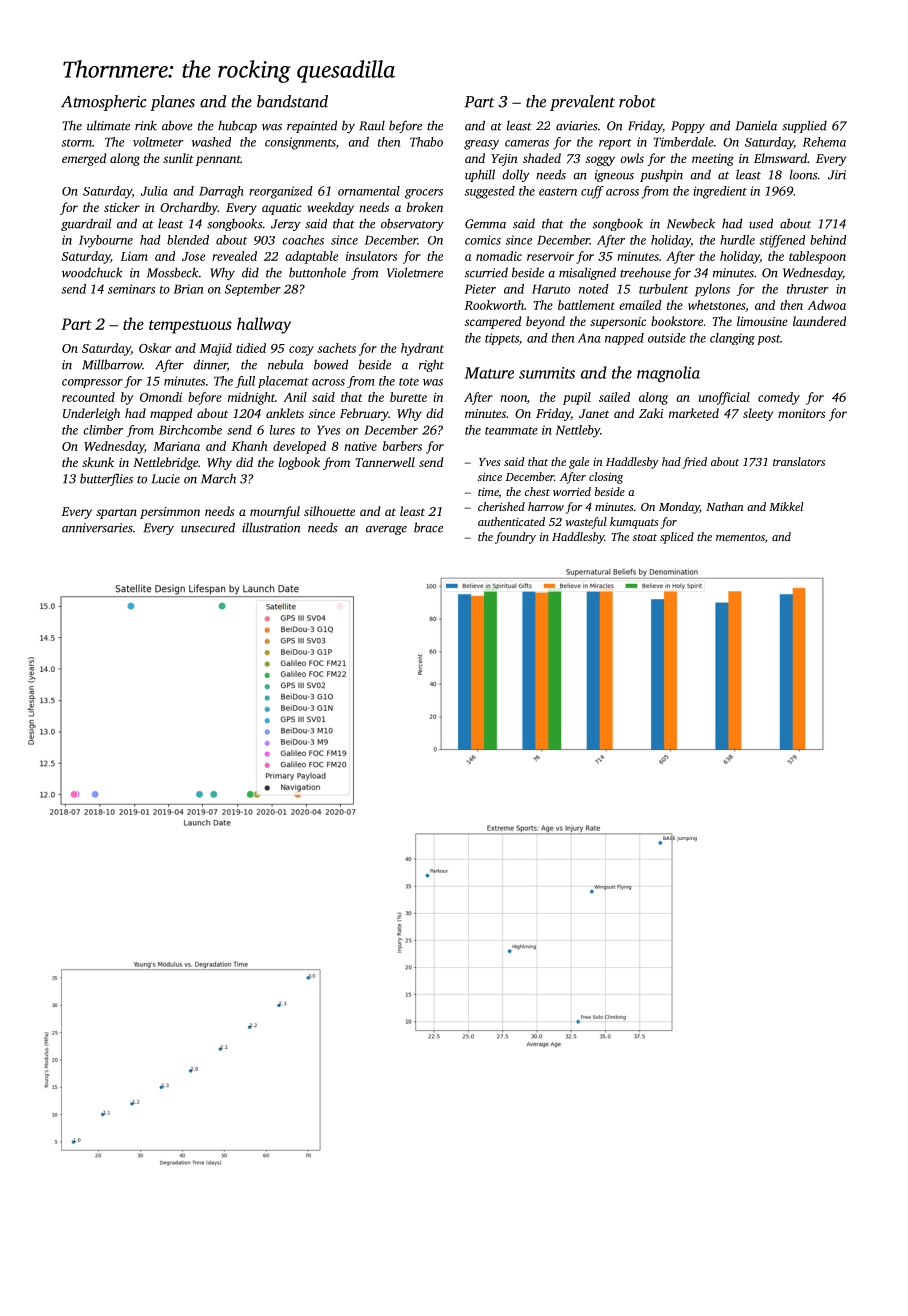 The image size is (908, 1316). What do you see at coordinates (502, 339) in the screenshot?
I see `tippets` at bounding box center [502, 339].
